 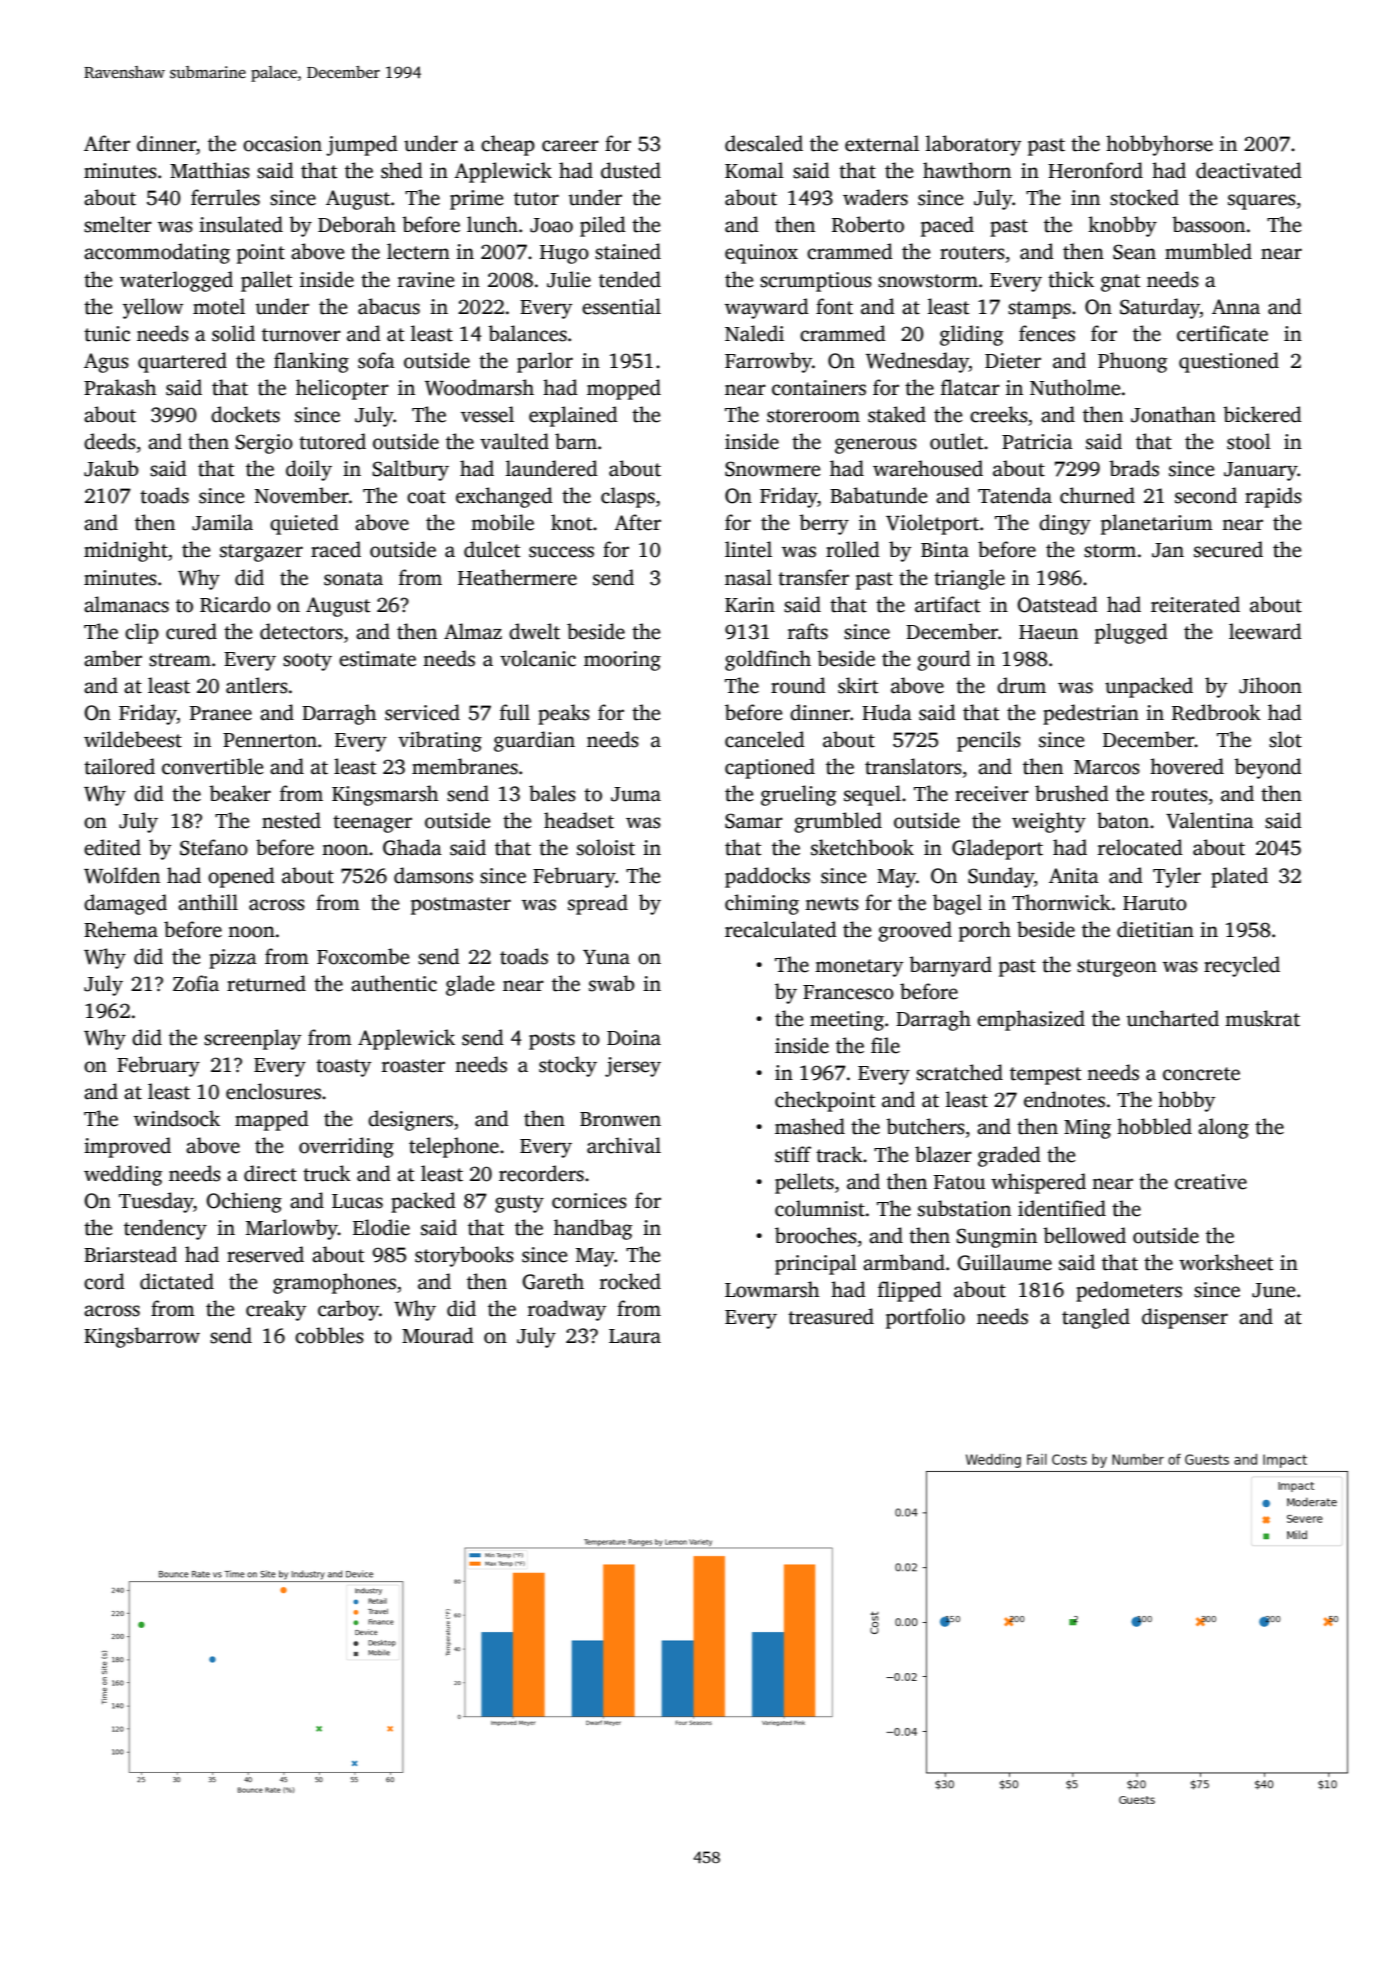 What do you see at coordinates (527, 333) in the image?
I see `balances` at bounding box center [527, 333].
